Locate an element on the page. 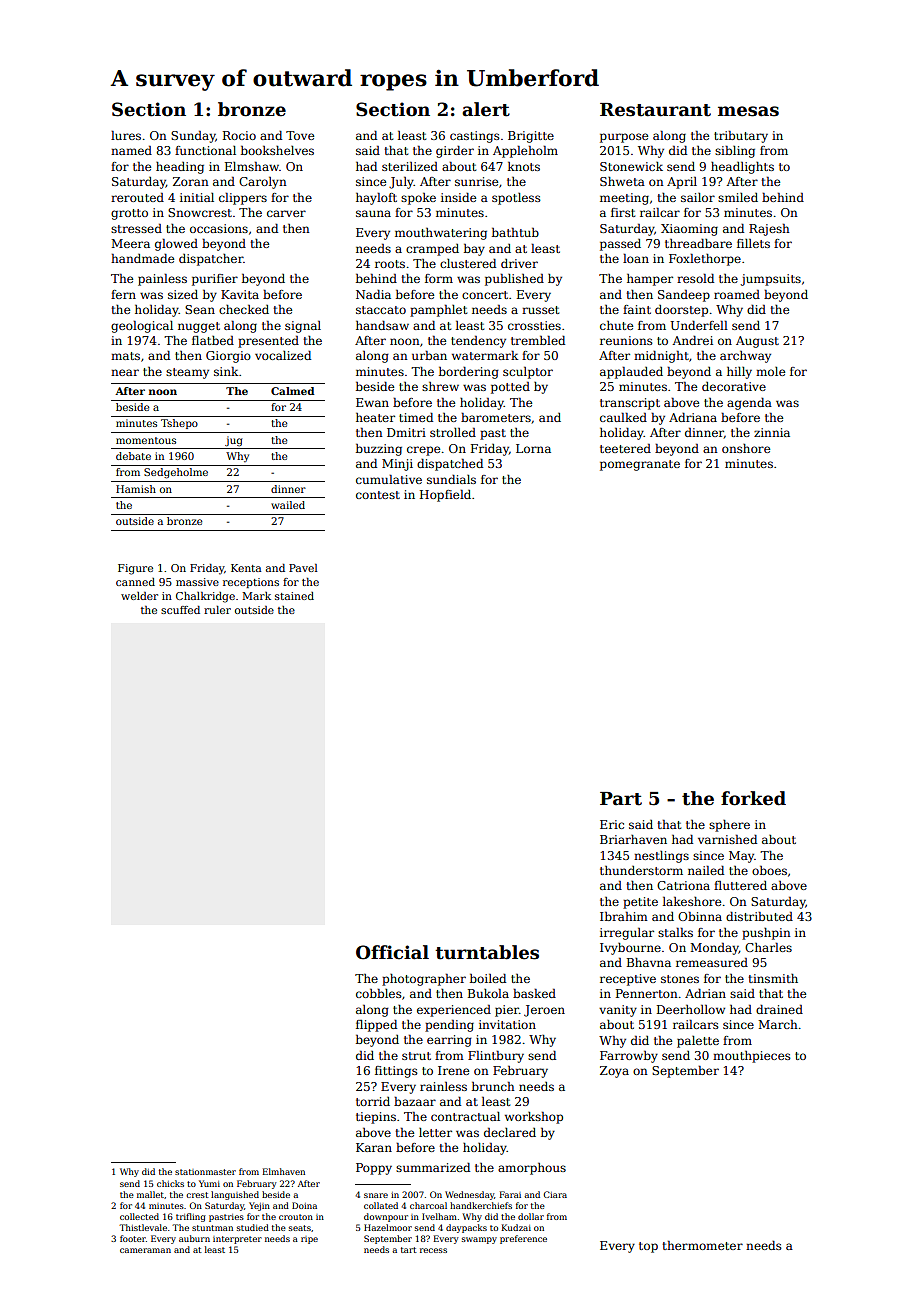  scuffed is located at coordinates (180, 610).
